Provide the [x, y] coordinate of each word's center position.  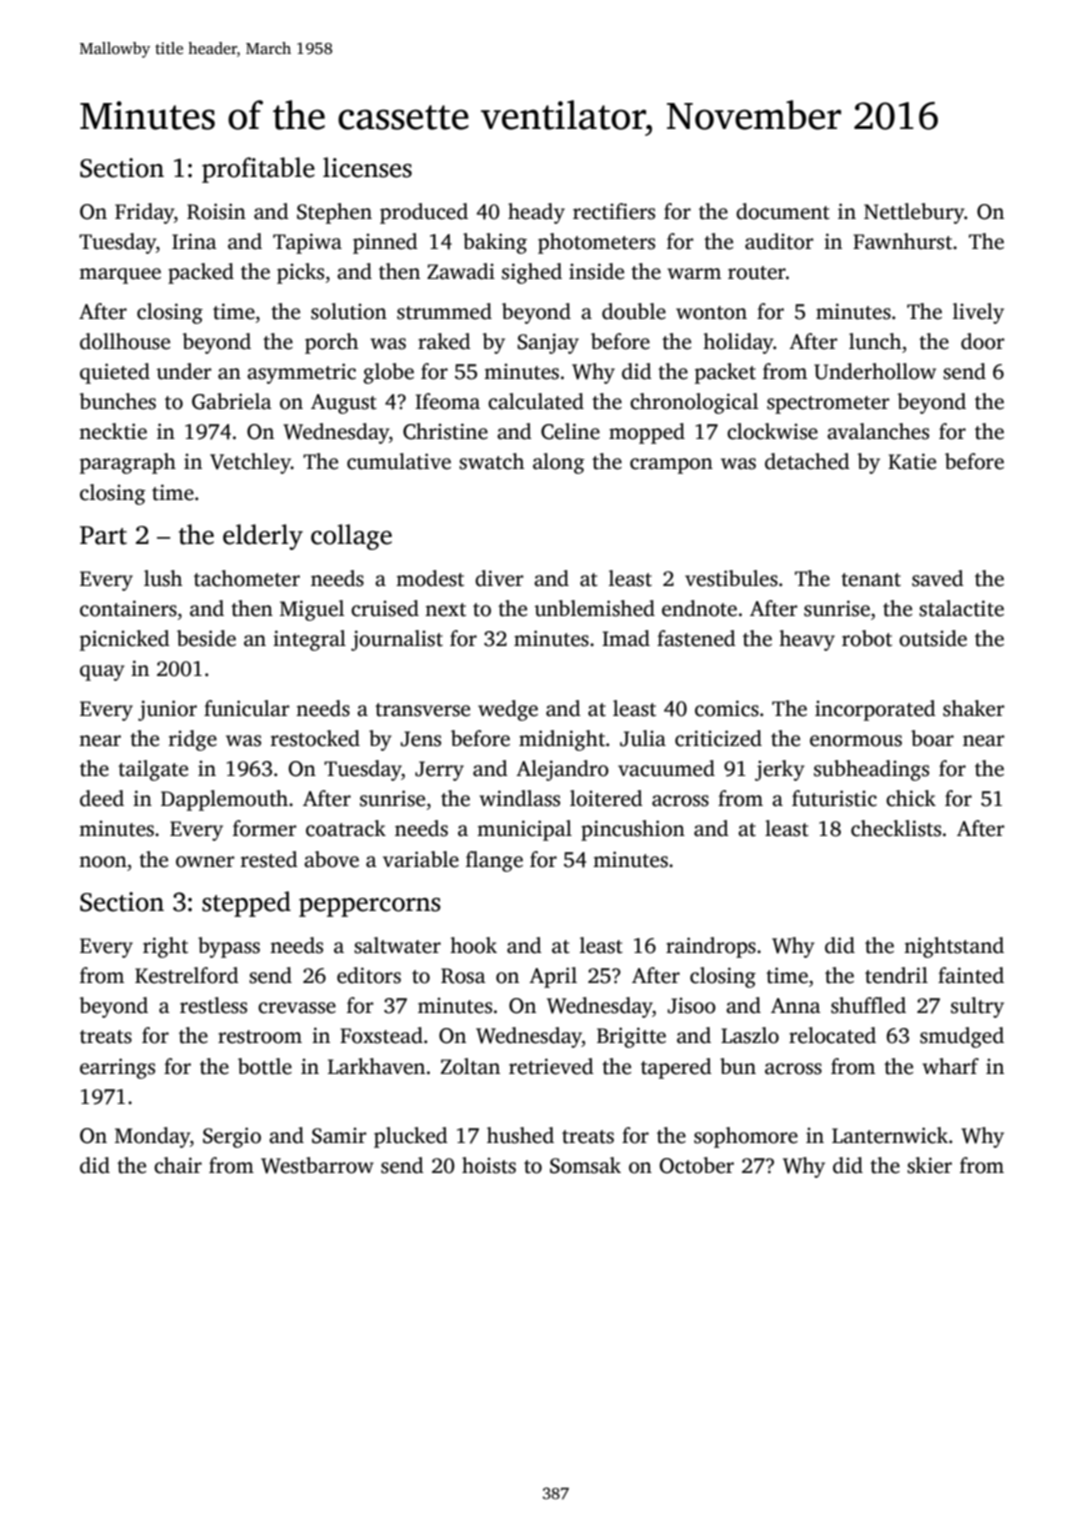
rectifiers [614, 211]
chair [178, 1165]
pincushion [633, 830]
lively [978, 313]
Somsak [585, 1165]
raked [444, 341]
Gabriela [232, 401]
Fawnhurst [902, 241]
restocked [315, 738]
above [331, 859]
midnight [562, 740]
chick [911, 798]
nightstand [954, 947]
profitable [258, 170]
